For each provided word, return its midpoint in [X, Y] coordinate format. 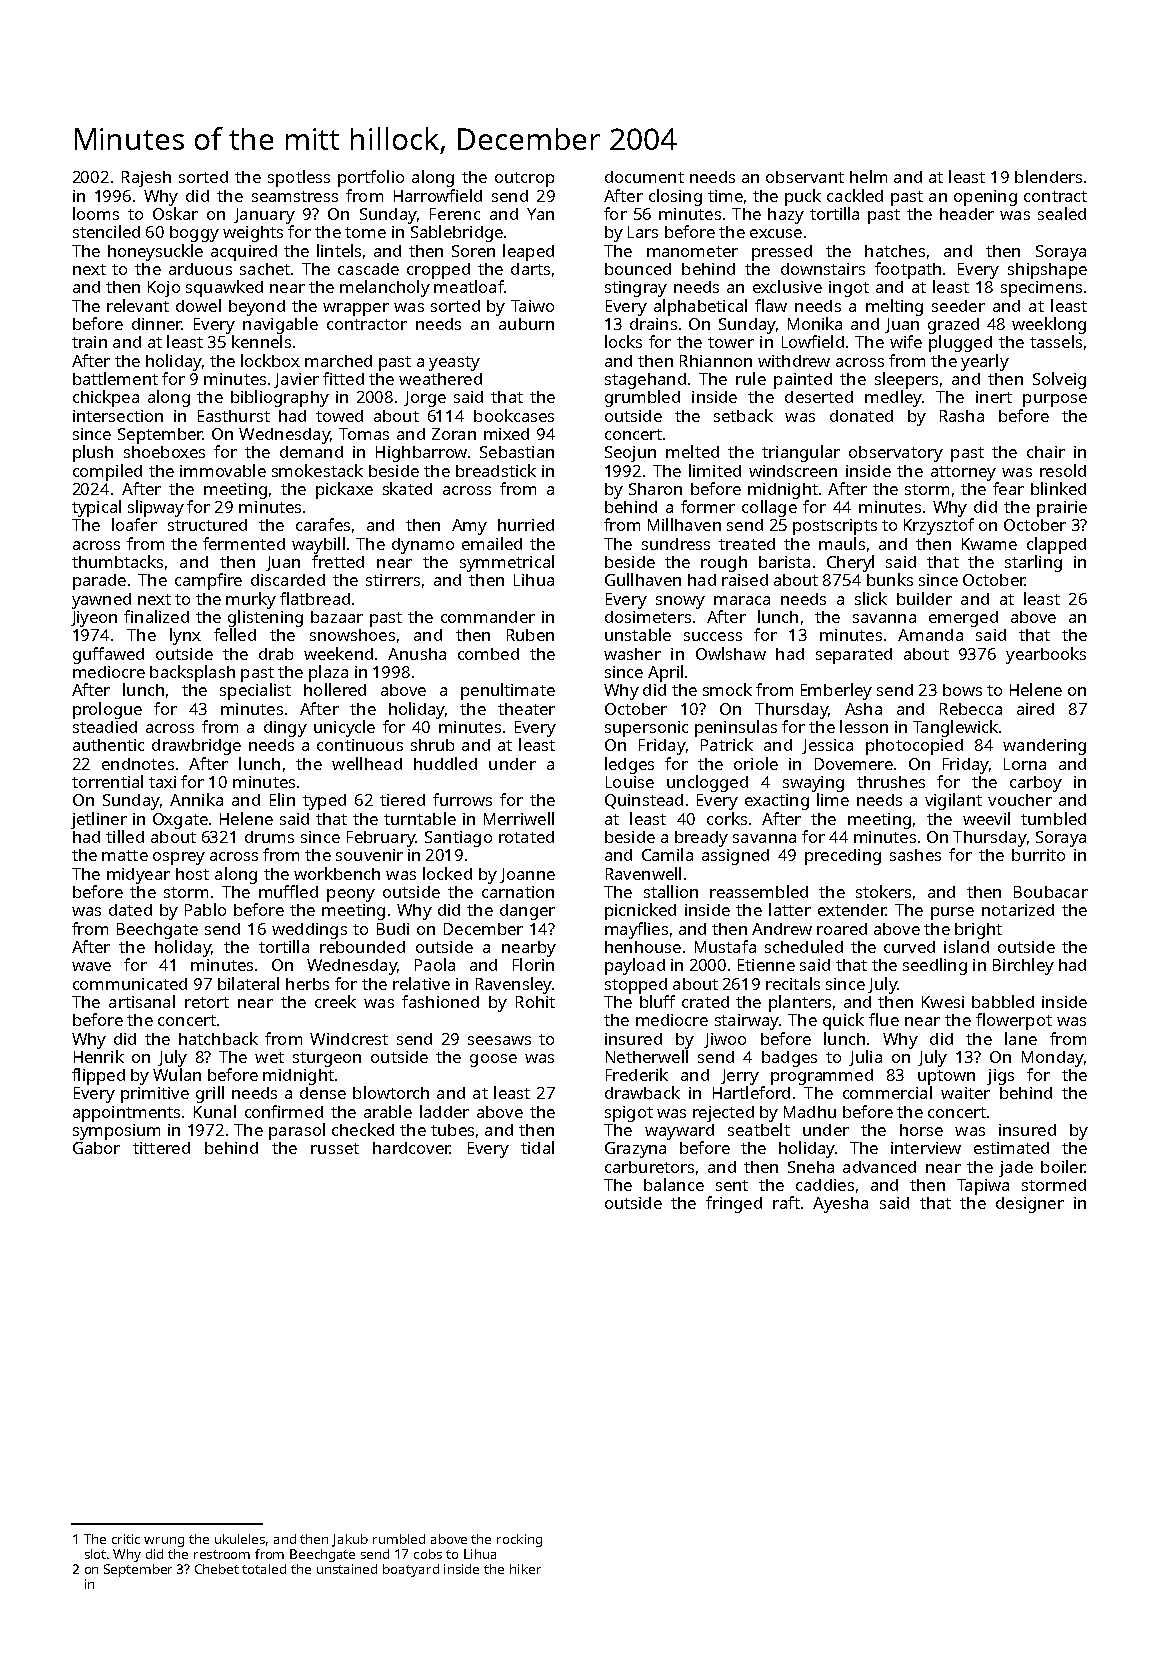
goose [493, 1060]
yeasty [454, 363]
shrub [432, 745]
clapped [1056, 545]
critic [126, 1539]
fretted [338, 561]
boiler [1063, 1166]
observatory [896, 454]
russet [335, 1148]
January [264, 216]
